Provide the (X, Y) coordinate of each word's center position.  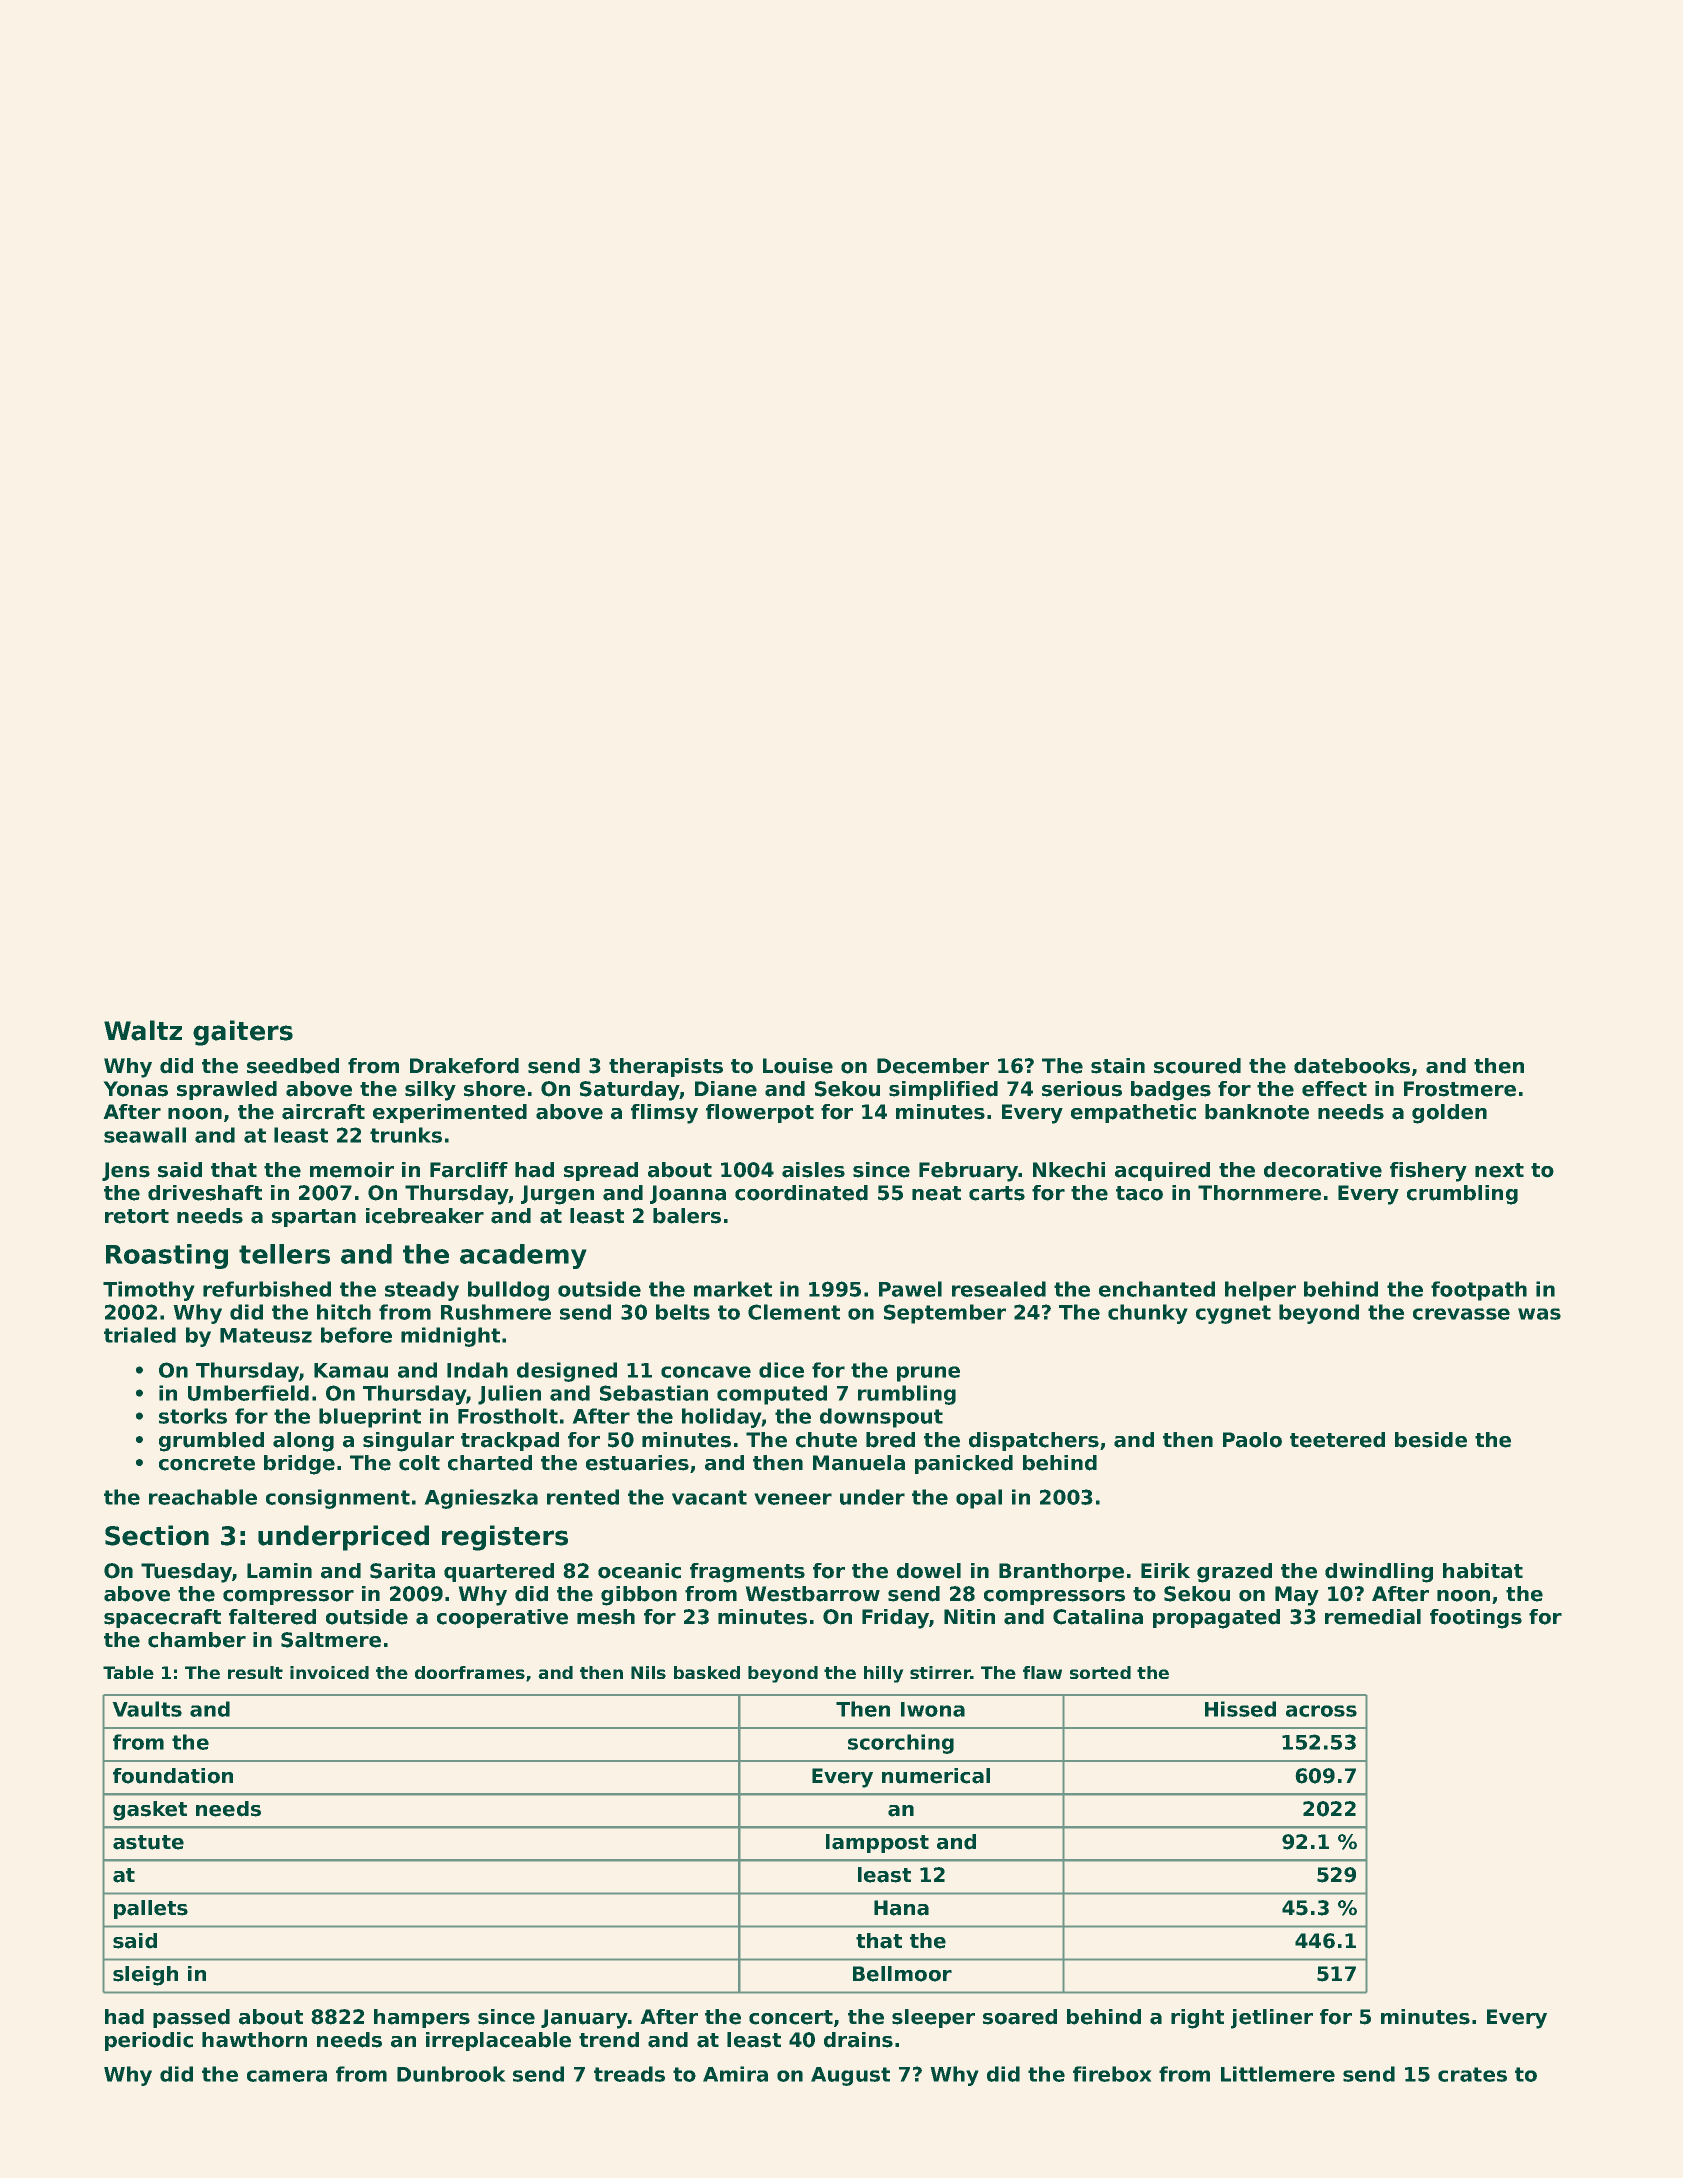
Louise (798, 1066)
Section (157, 1535)
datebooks (1352, 1066)
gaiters (243, 1033)
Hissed (1240, 1709)
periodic (149, 2041)
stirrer (940, 1672)
